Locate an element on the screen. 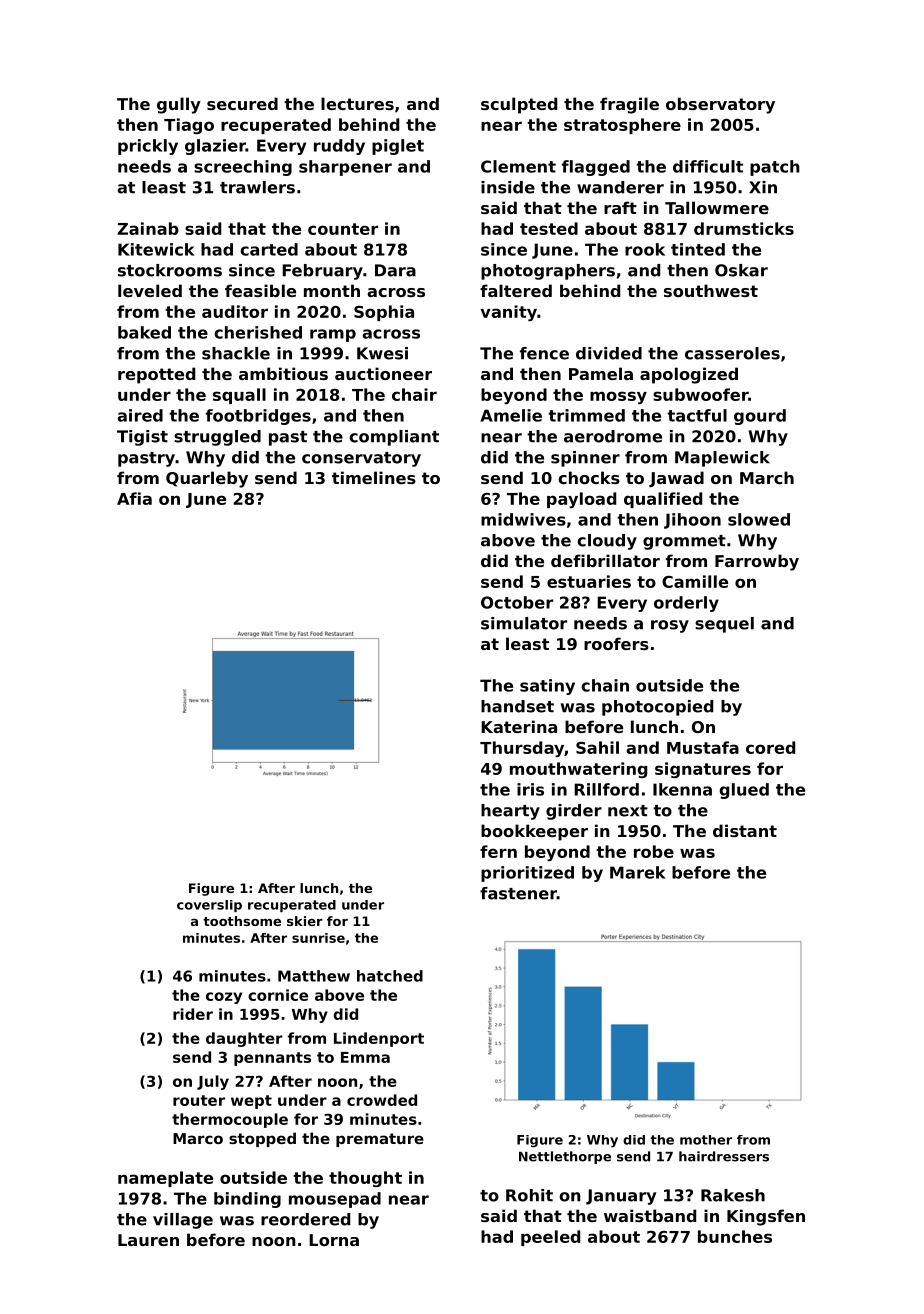 The image size is (924, 1314). sculpted is located at coordinates (519, 105).
